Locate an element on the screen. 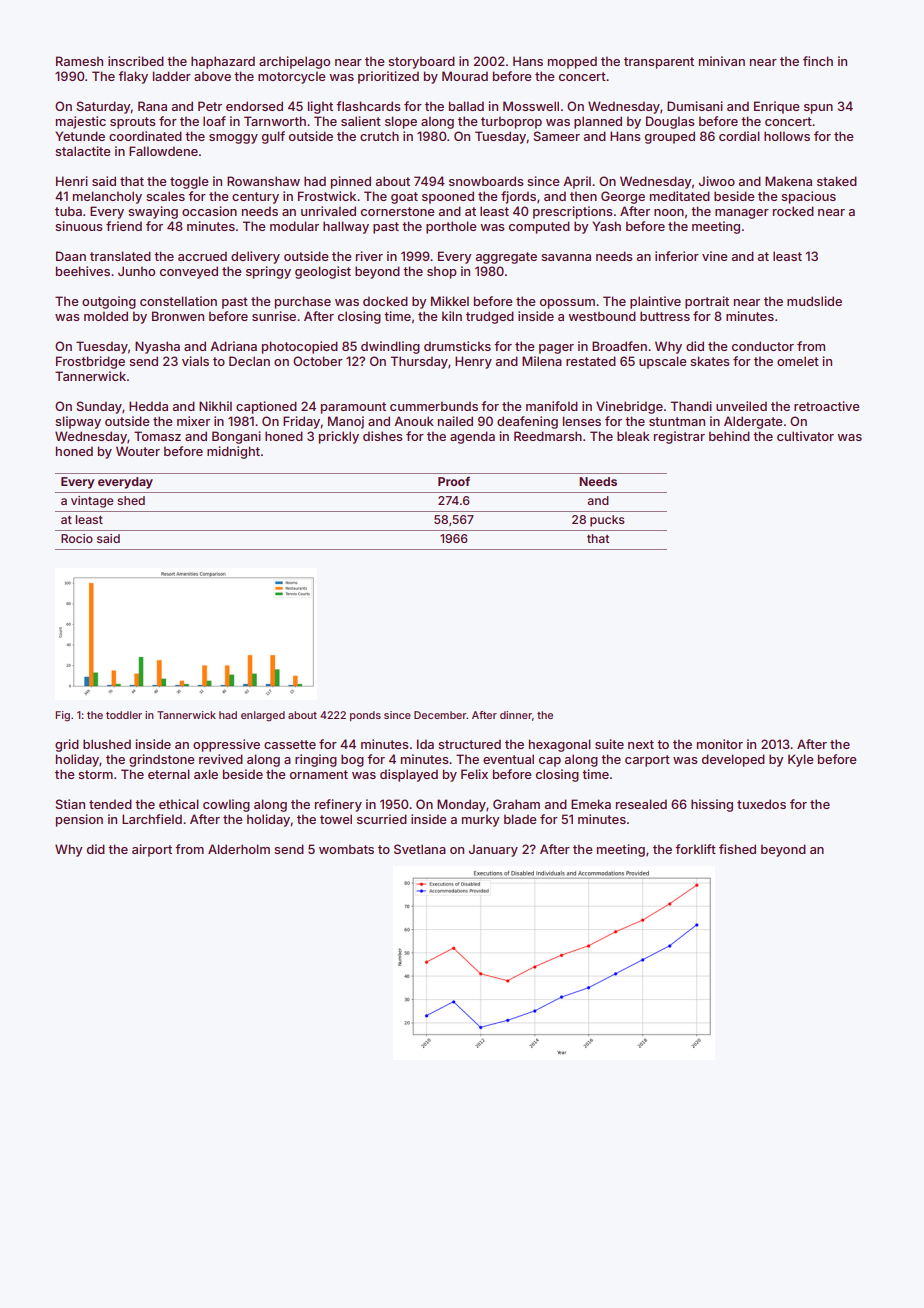  finch is located at coordinates (818, 61).
